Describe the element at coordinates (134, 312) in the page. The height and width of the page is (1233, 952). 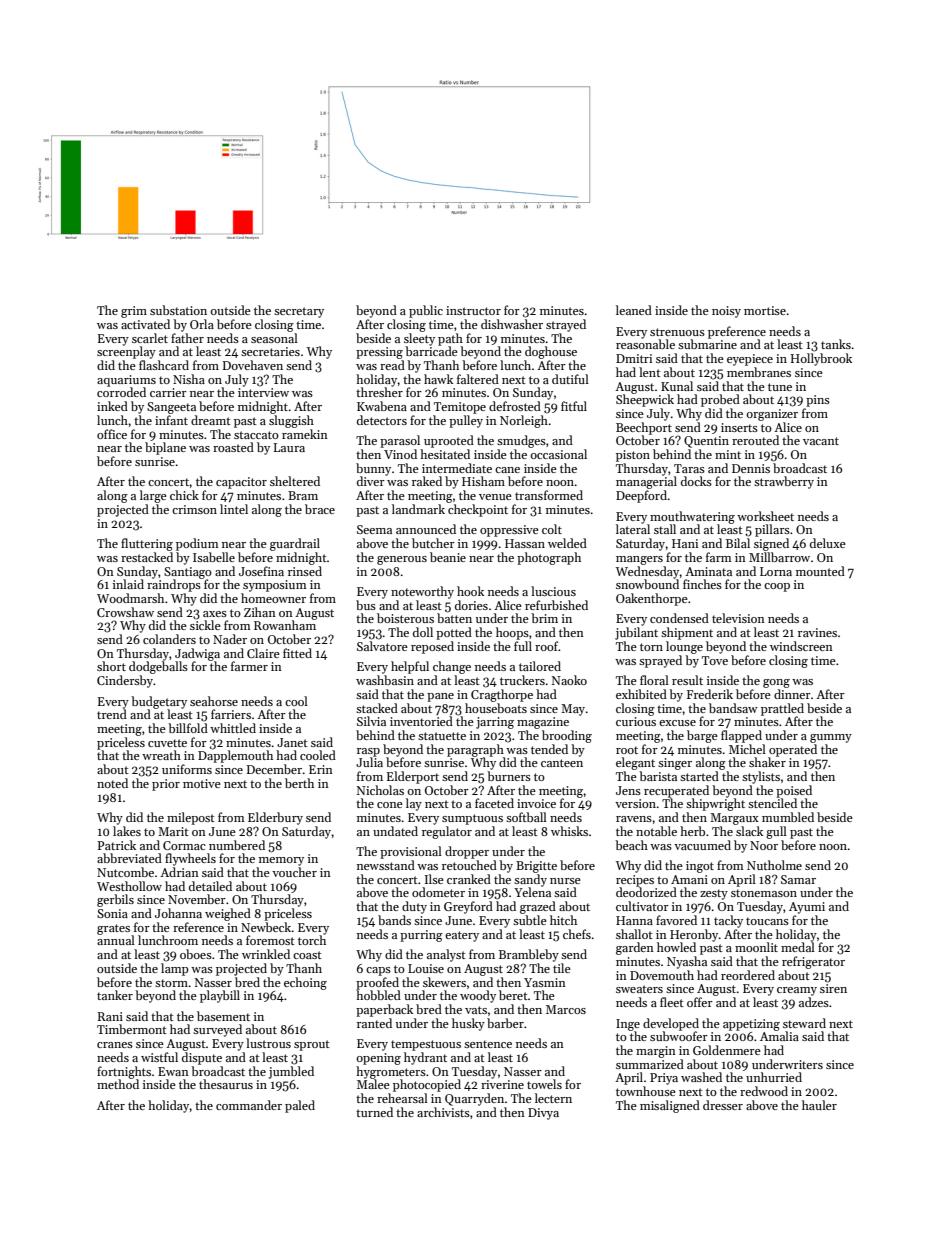
I see `grim` at that location.
